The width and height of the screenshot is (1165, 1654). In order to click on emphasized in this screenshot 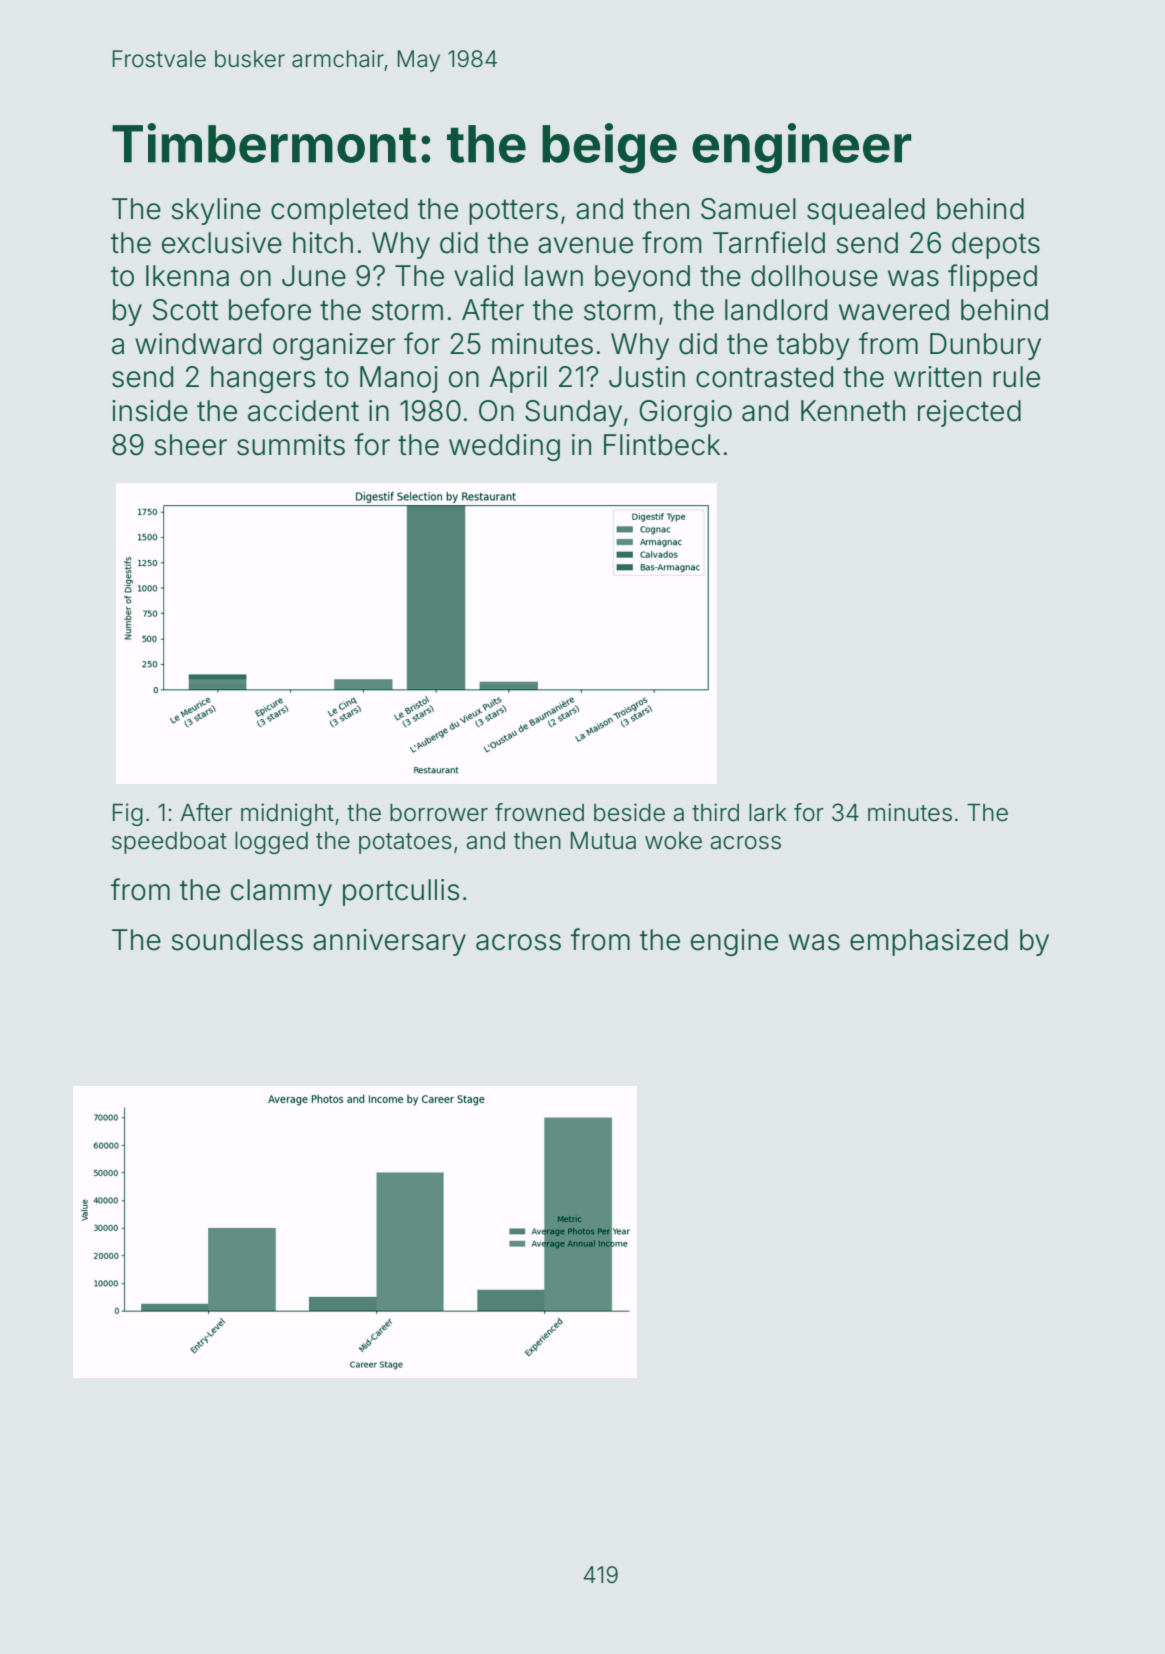, I will do `click(929, 942)`.
